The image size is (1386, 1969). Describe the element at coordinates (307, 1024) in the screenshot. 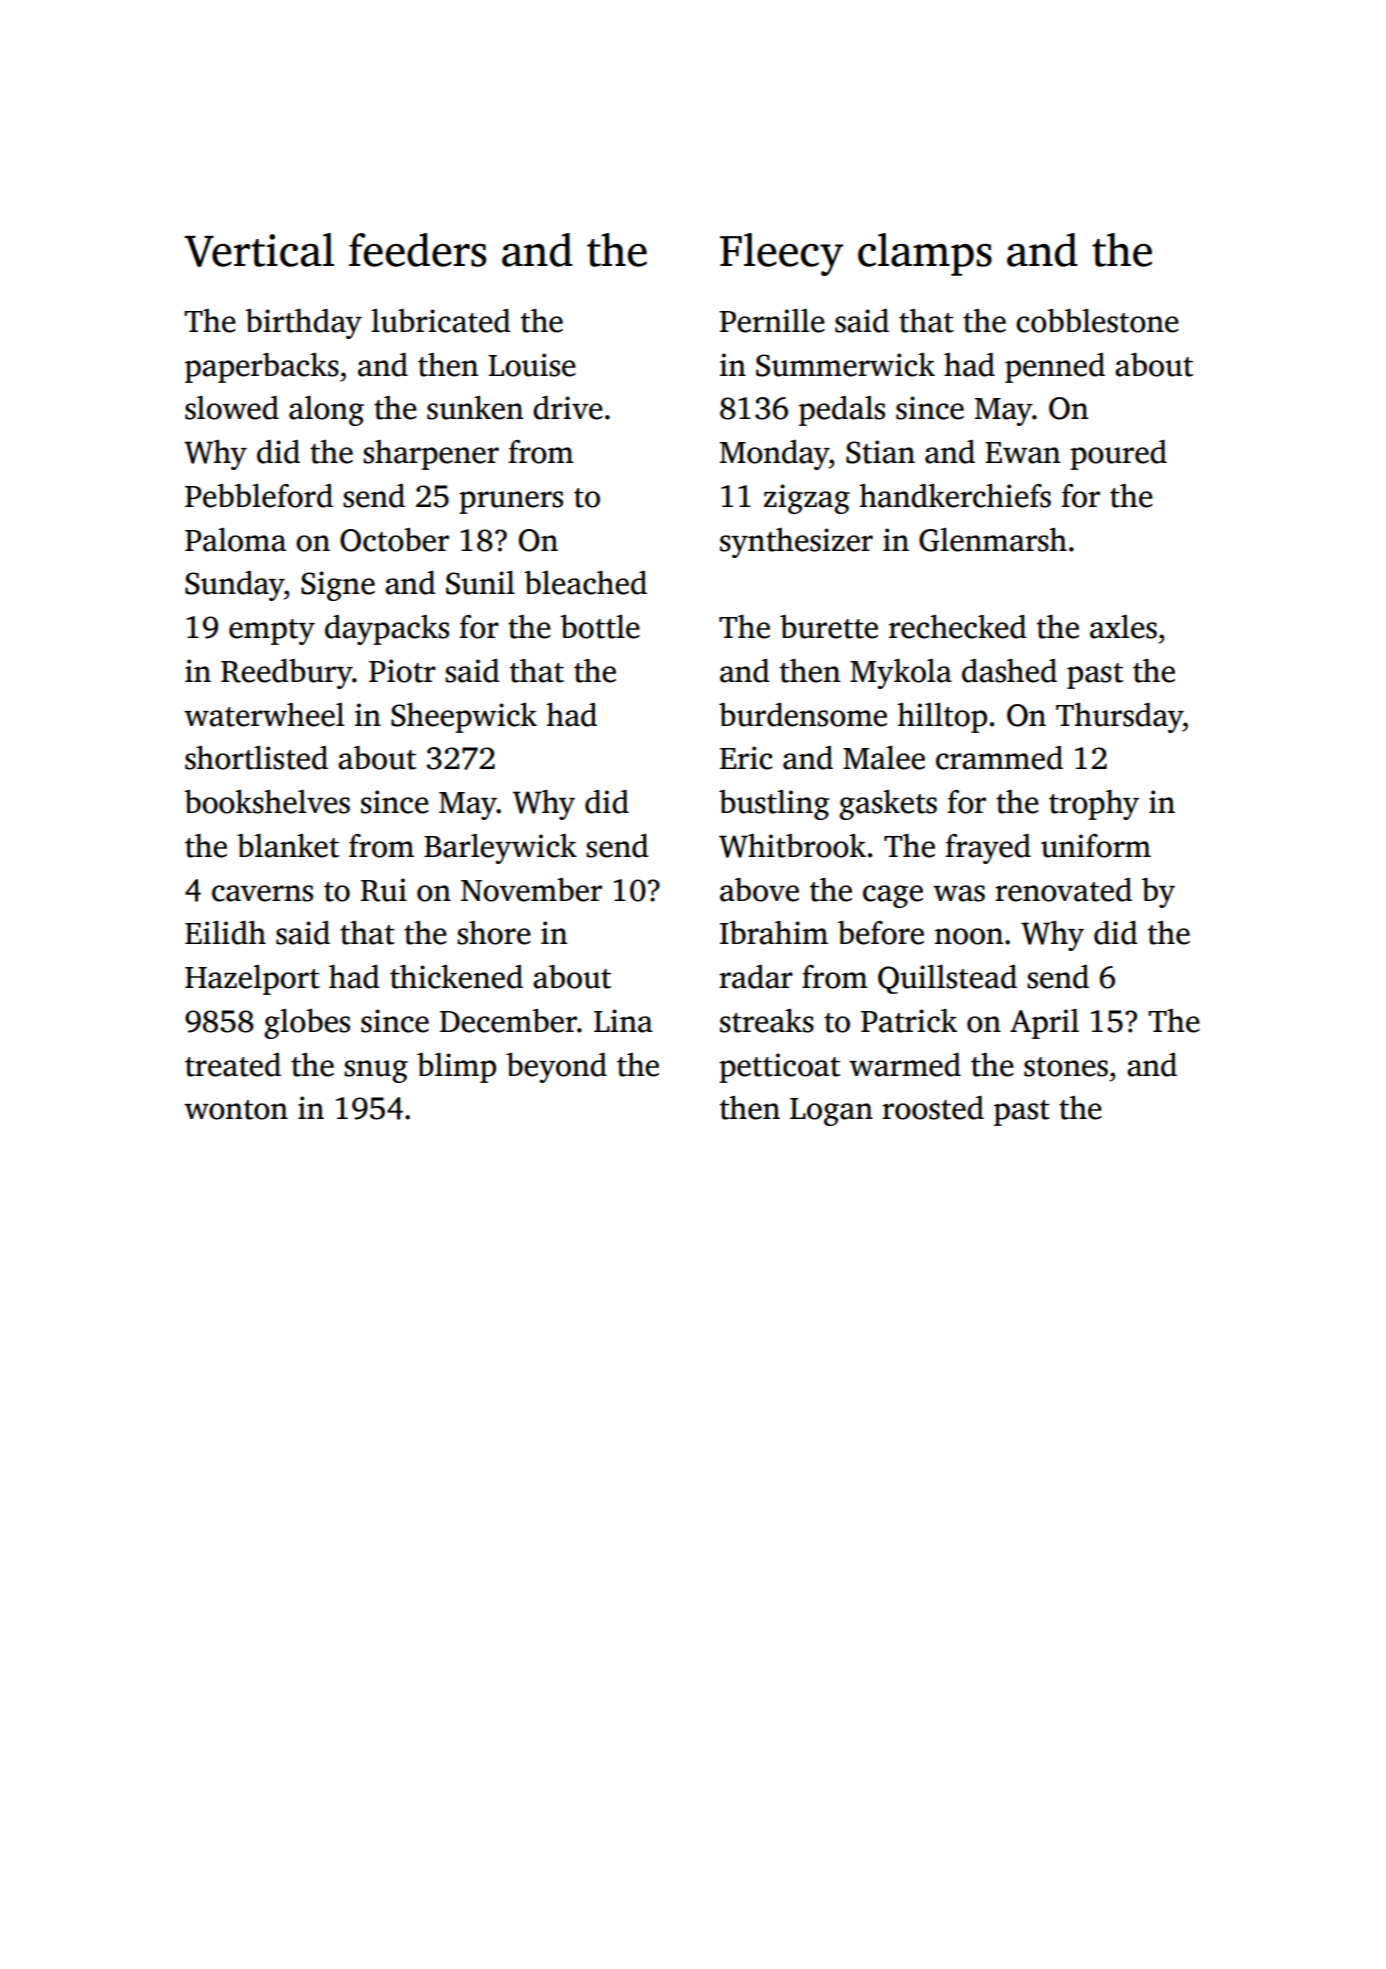

I see `globes` at that location.
